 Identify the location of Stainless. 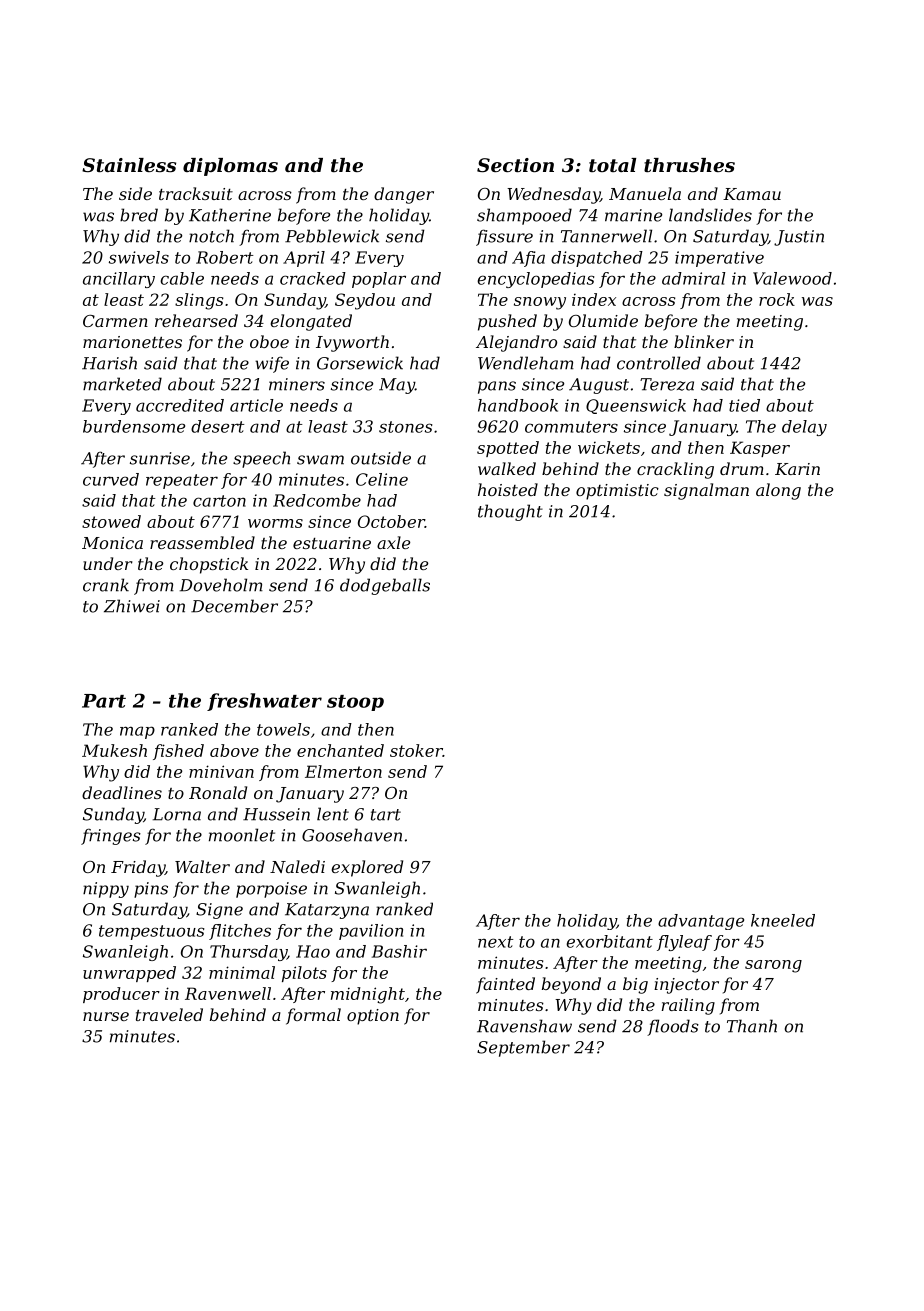
(129, 165).
